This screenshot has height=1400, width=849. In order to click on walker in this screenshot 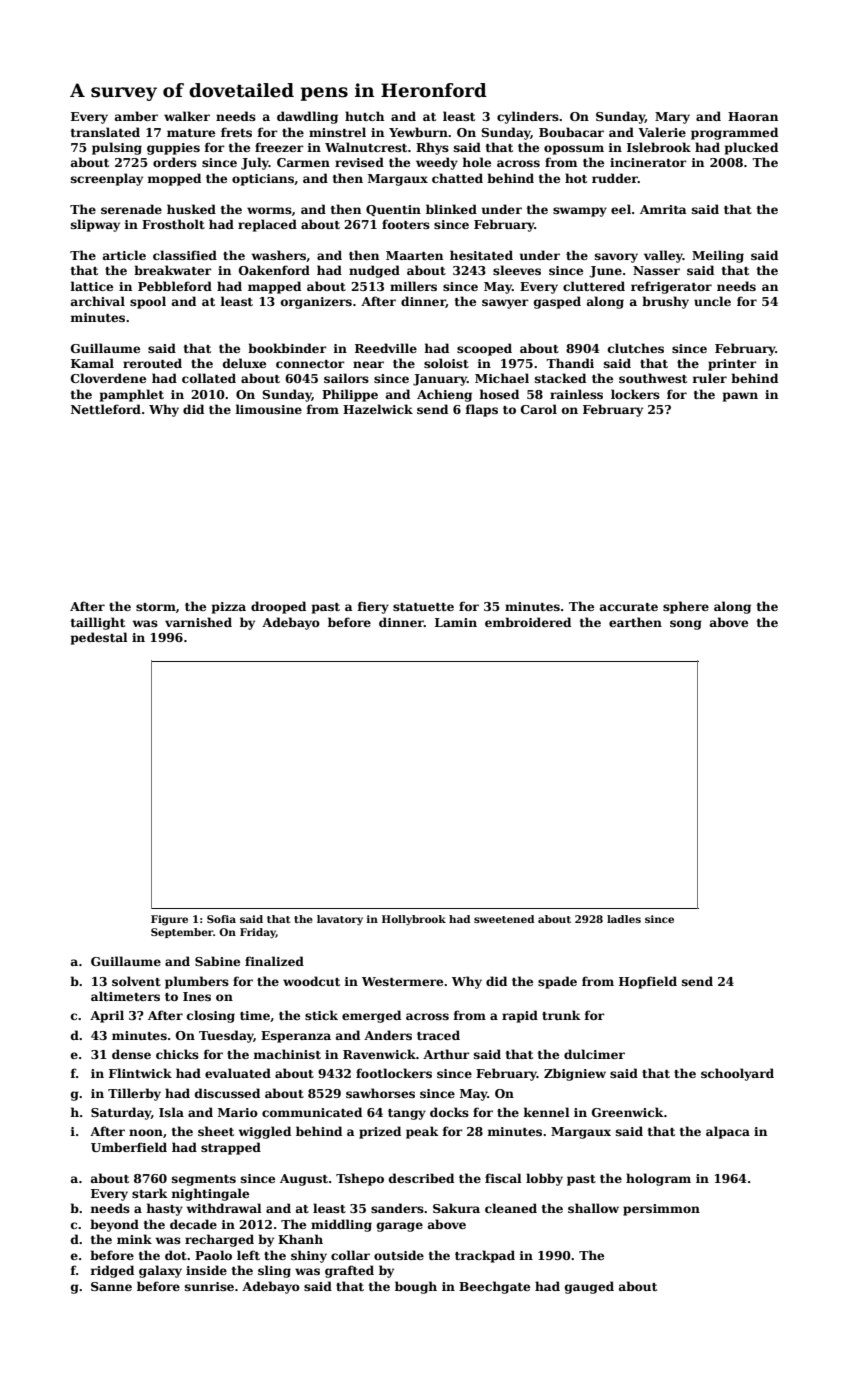, I will do `click(187, 116)`.
